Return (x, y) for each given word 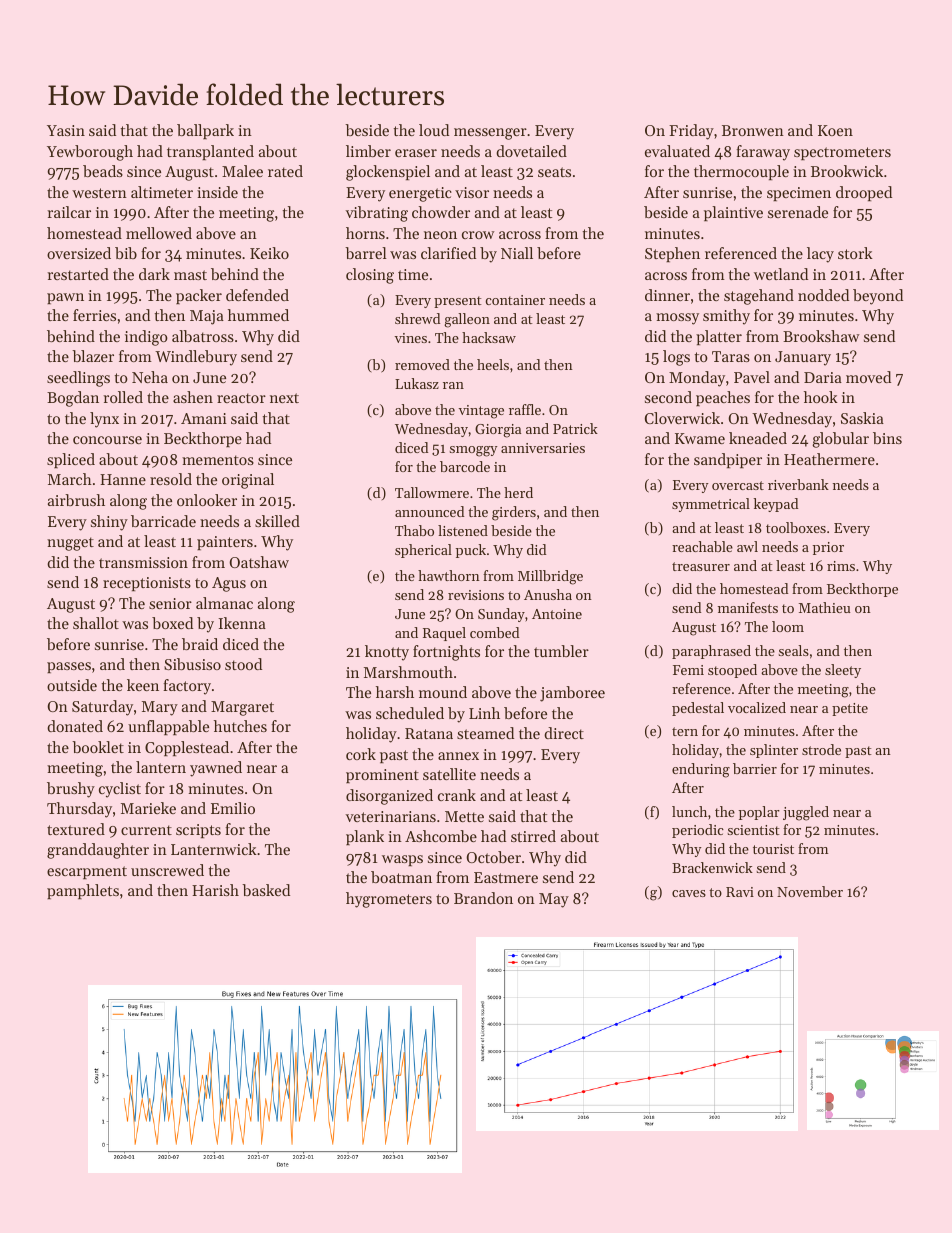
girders (514, 513)
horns (365, 233)
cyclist (120, 790)
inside (217, 192)
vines (411, 338)
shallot (96, 623)
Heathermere (829, 459)
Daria (823, 377)
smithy (726, 317)
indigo (146, 338)
